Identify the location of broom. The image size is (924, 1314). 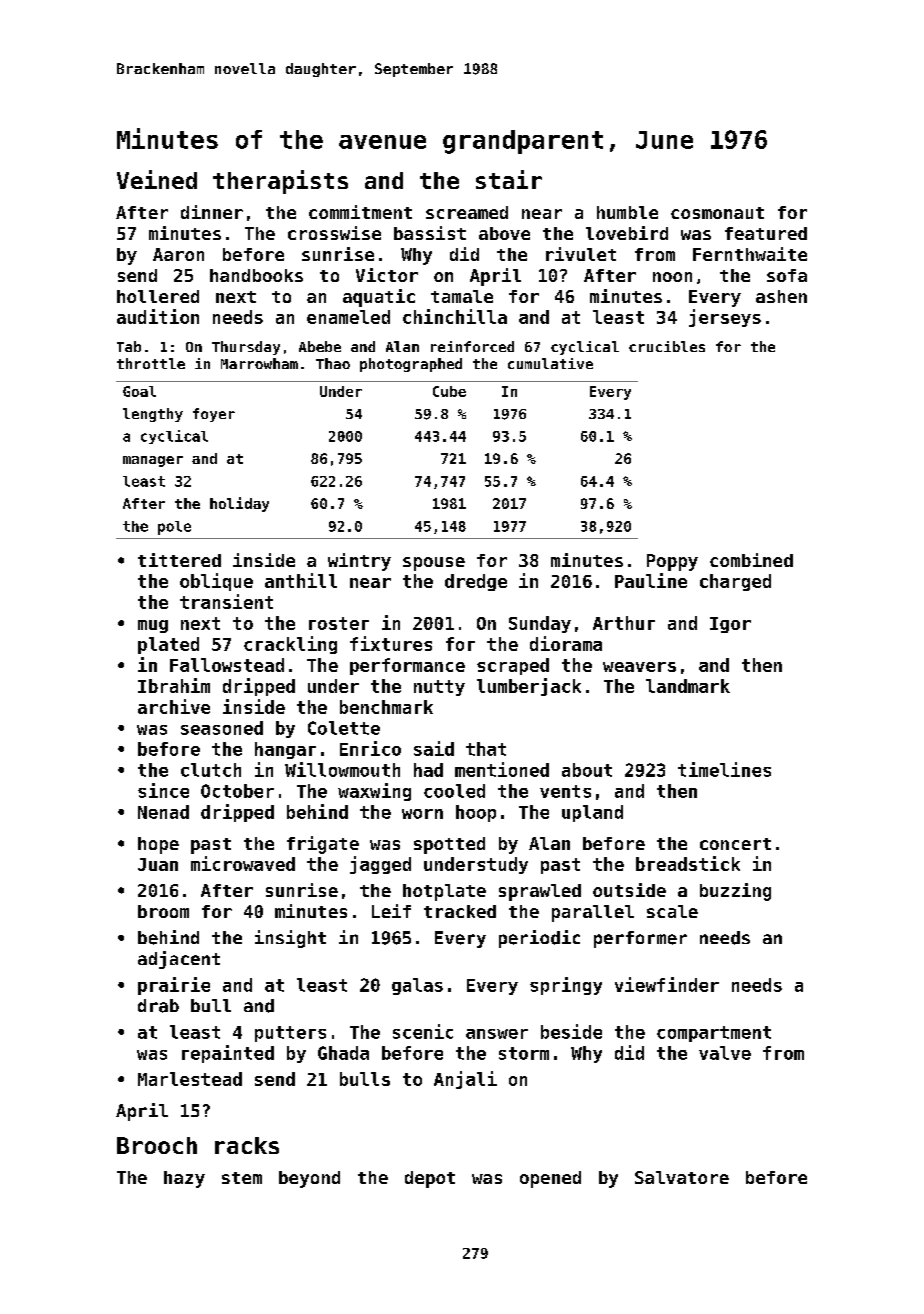
(163, 911).
